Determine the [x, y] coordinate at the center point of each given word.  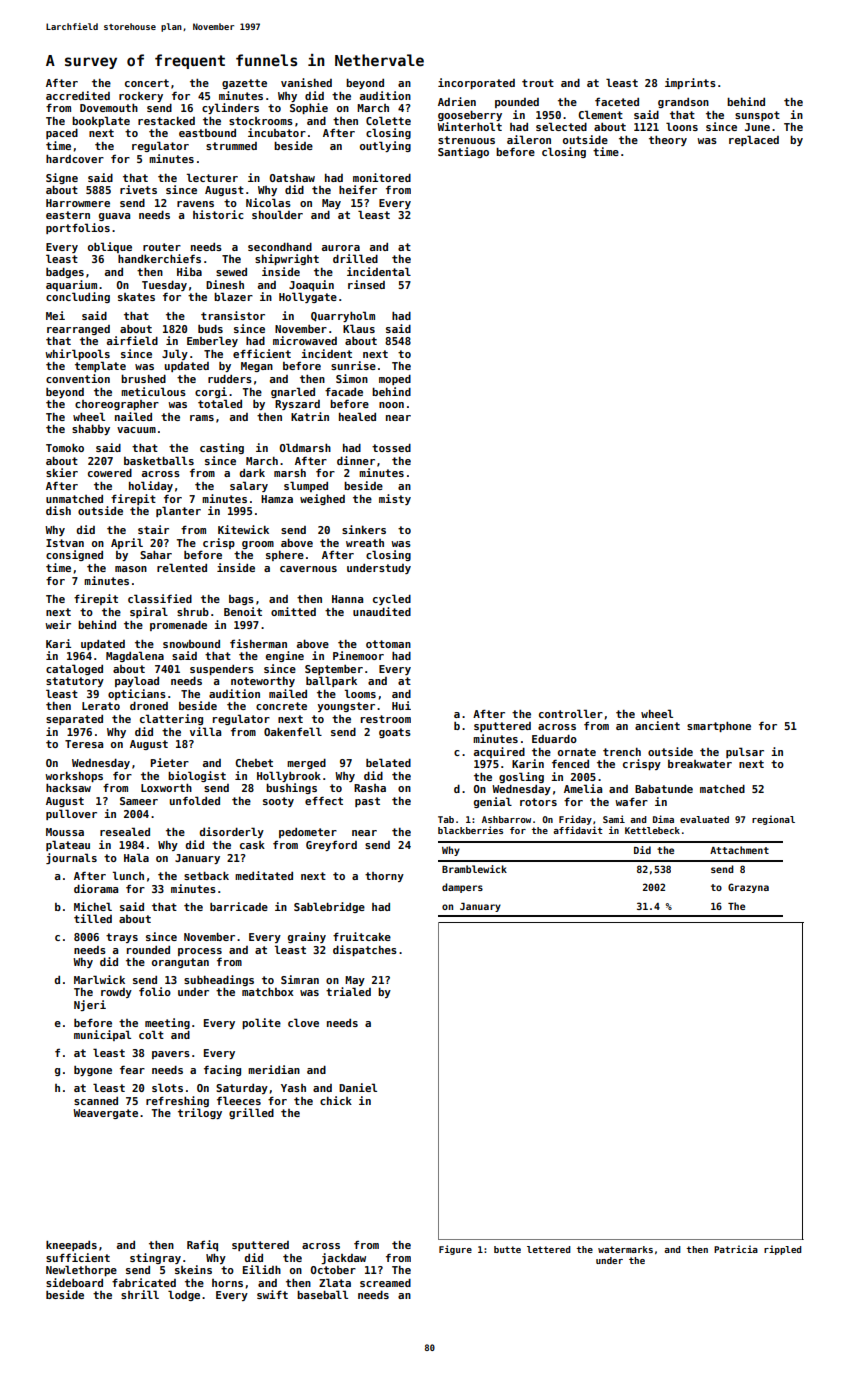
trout [538, 83]
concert [147, 83]
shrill [140, 1294]
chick [336, 1100]
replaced [754, 140]
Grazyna [748, 888]
